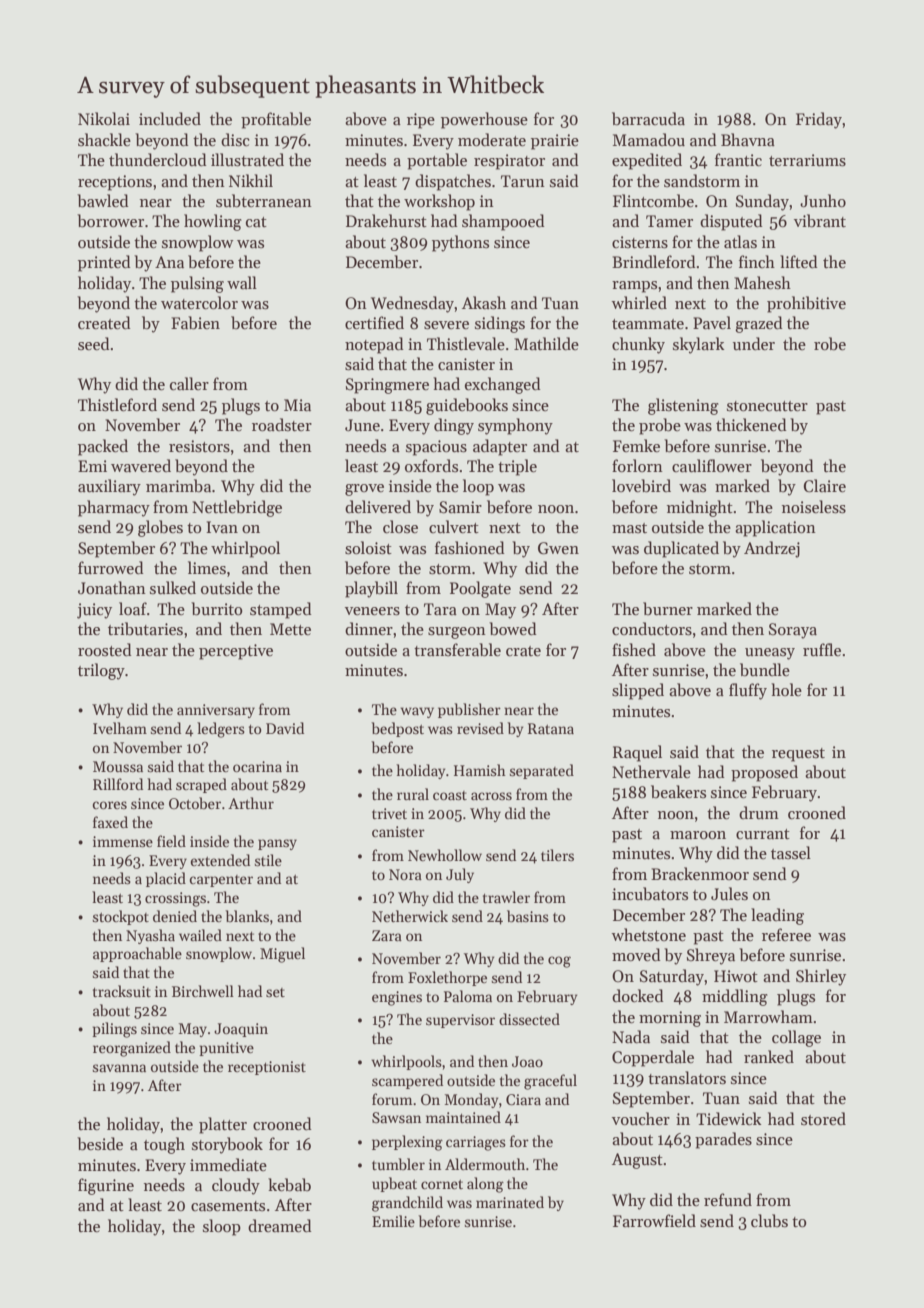 The height and width of the screenshot is (1308, 924). Describe the element at coordinates (751, 424) in the screenshot. I see `thickened` at that location.
